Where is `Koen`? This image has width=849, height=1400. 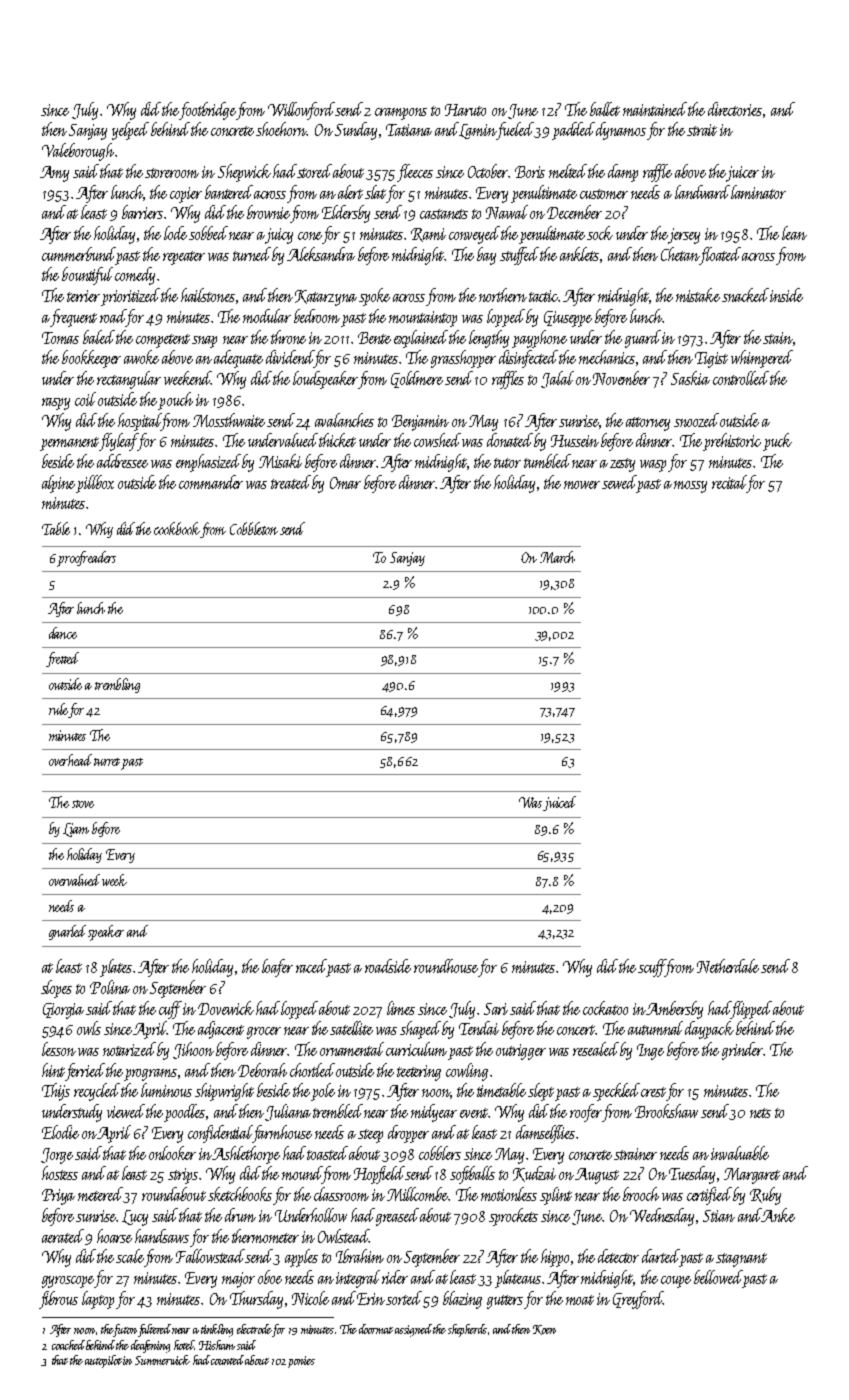
Koen is located at coordinates (544, 1330).
